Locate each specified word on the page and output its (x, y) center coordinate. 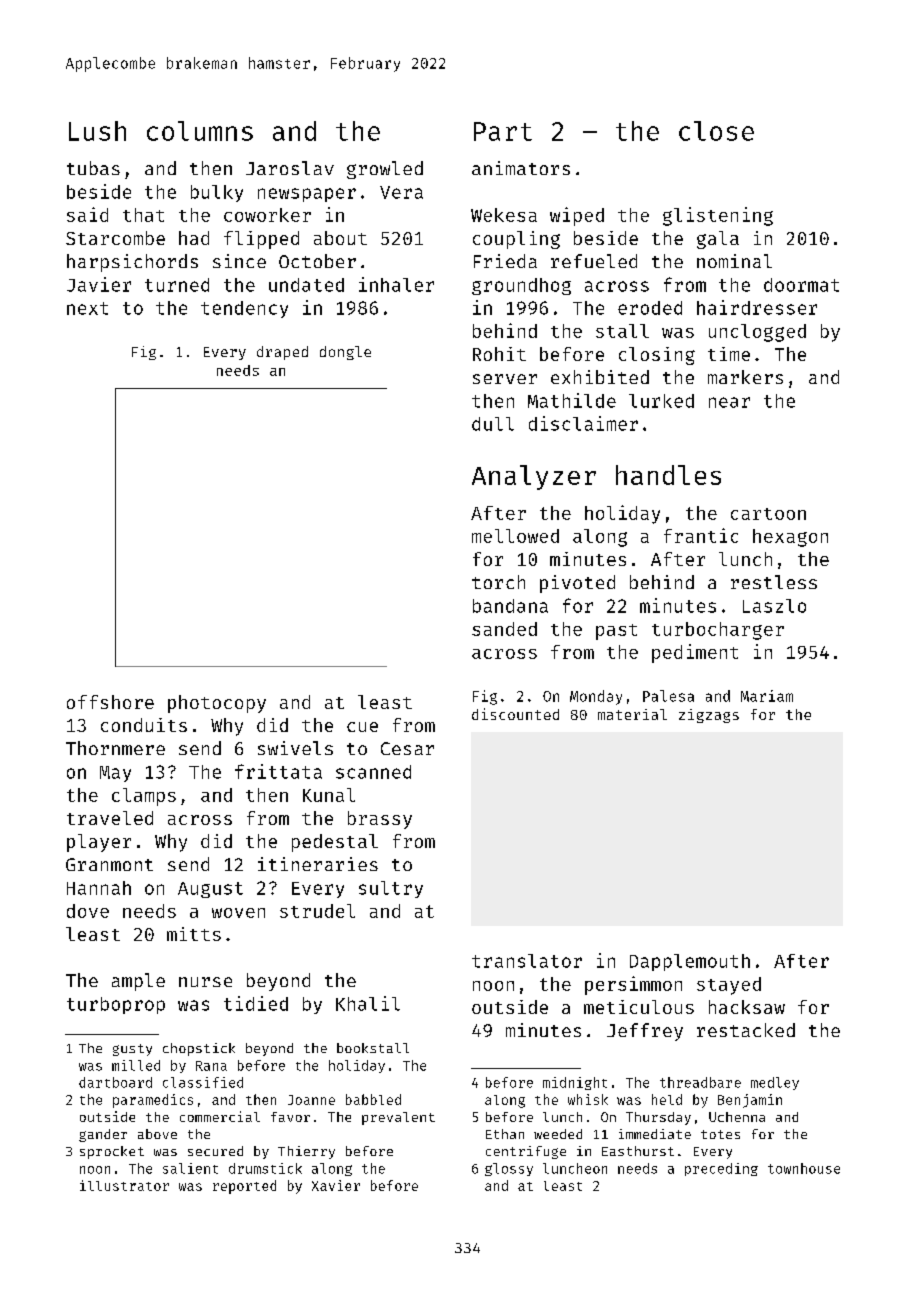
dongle (345, 353)
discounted (515, 714)
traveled (110, 818)
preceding (721, 1169)
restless (774, 582)
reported (244, 1187)
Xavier (336, 1185)
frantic (701, 535)
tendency (244, 309)
